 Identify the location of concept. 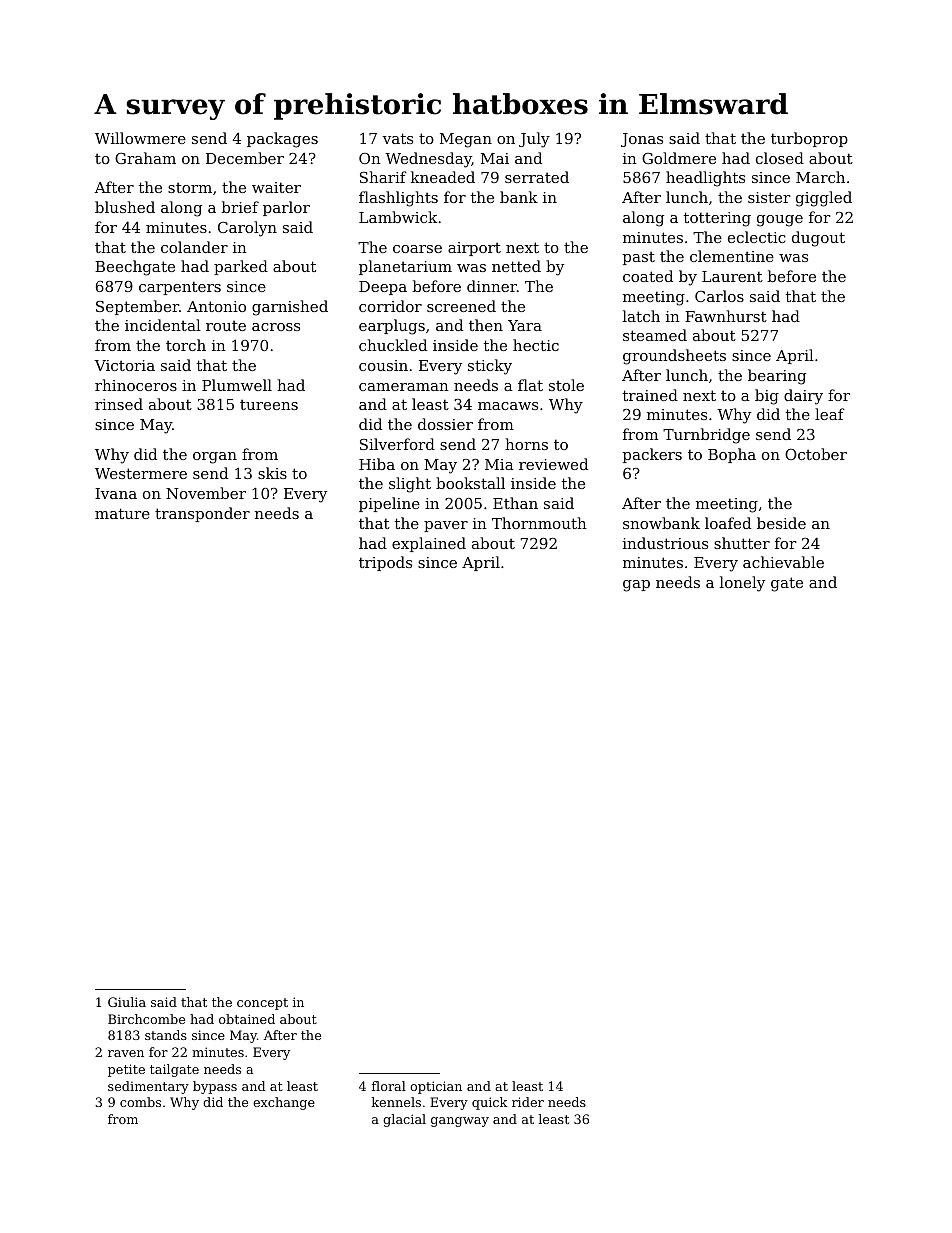
(262, 1004).
